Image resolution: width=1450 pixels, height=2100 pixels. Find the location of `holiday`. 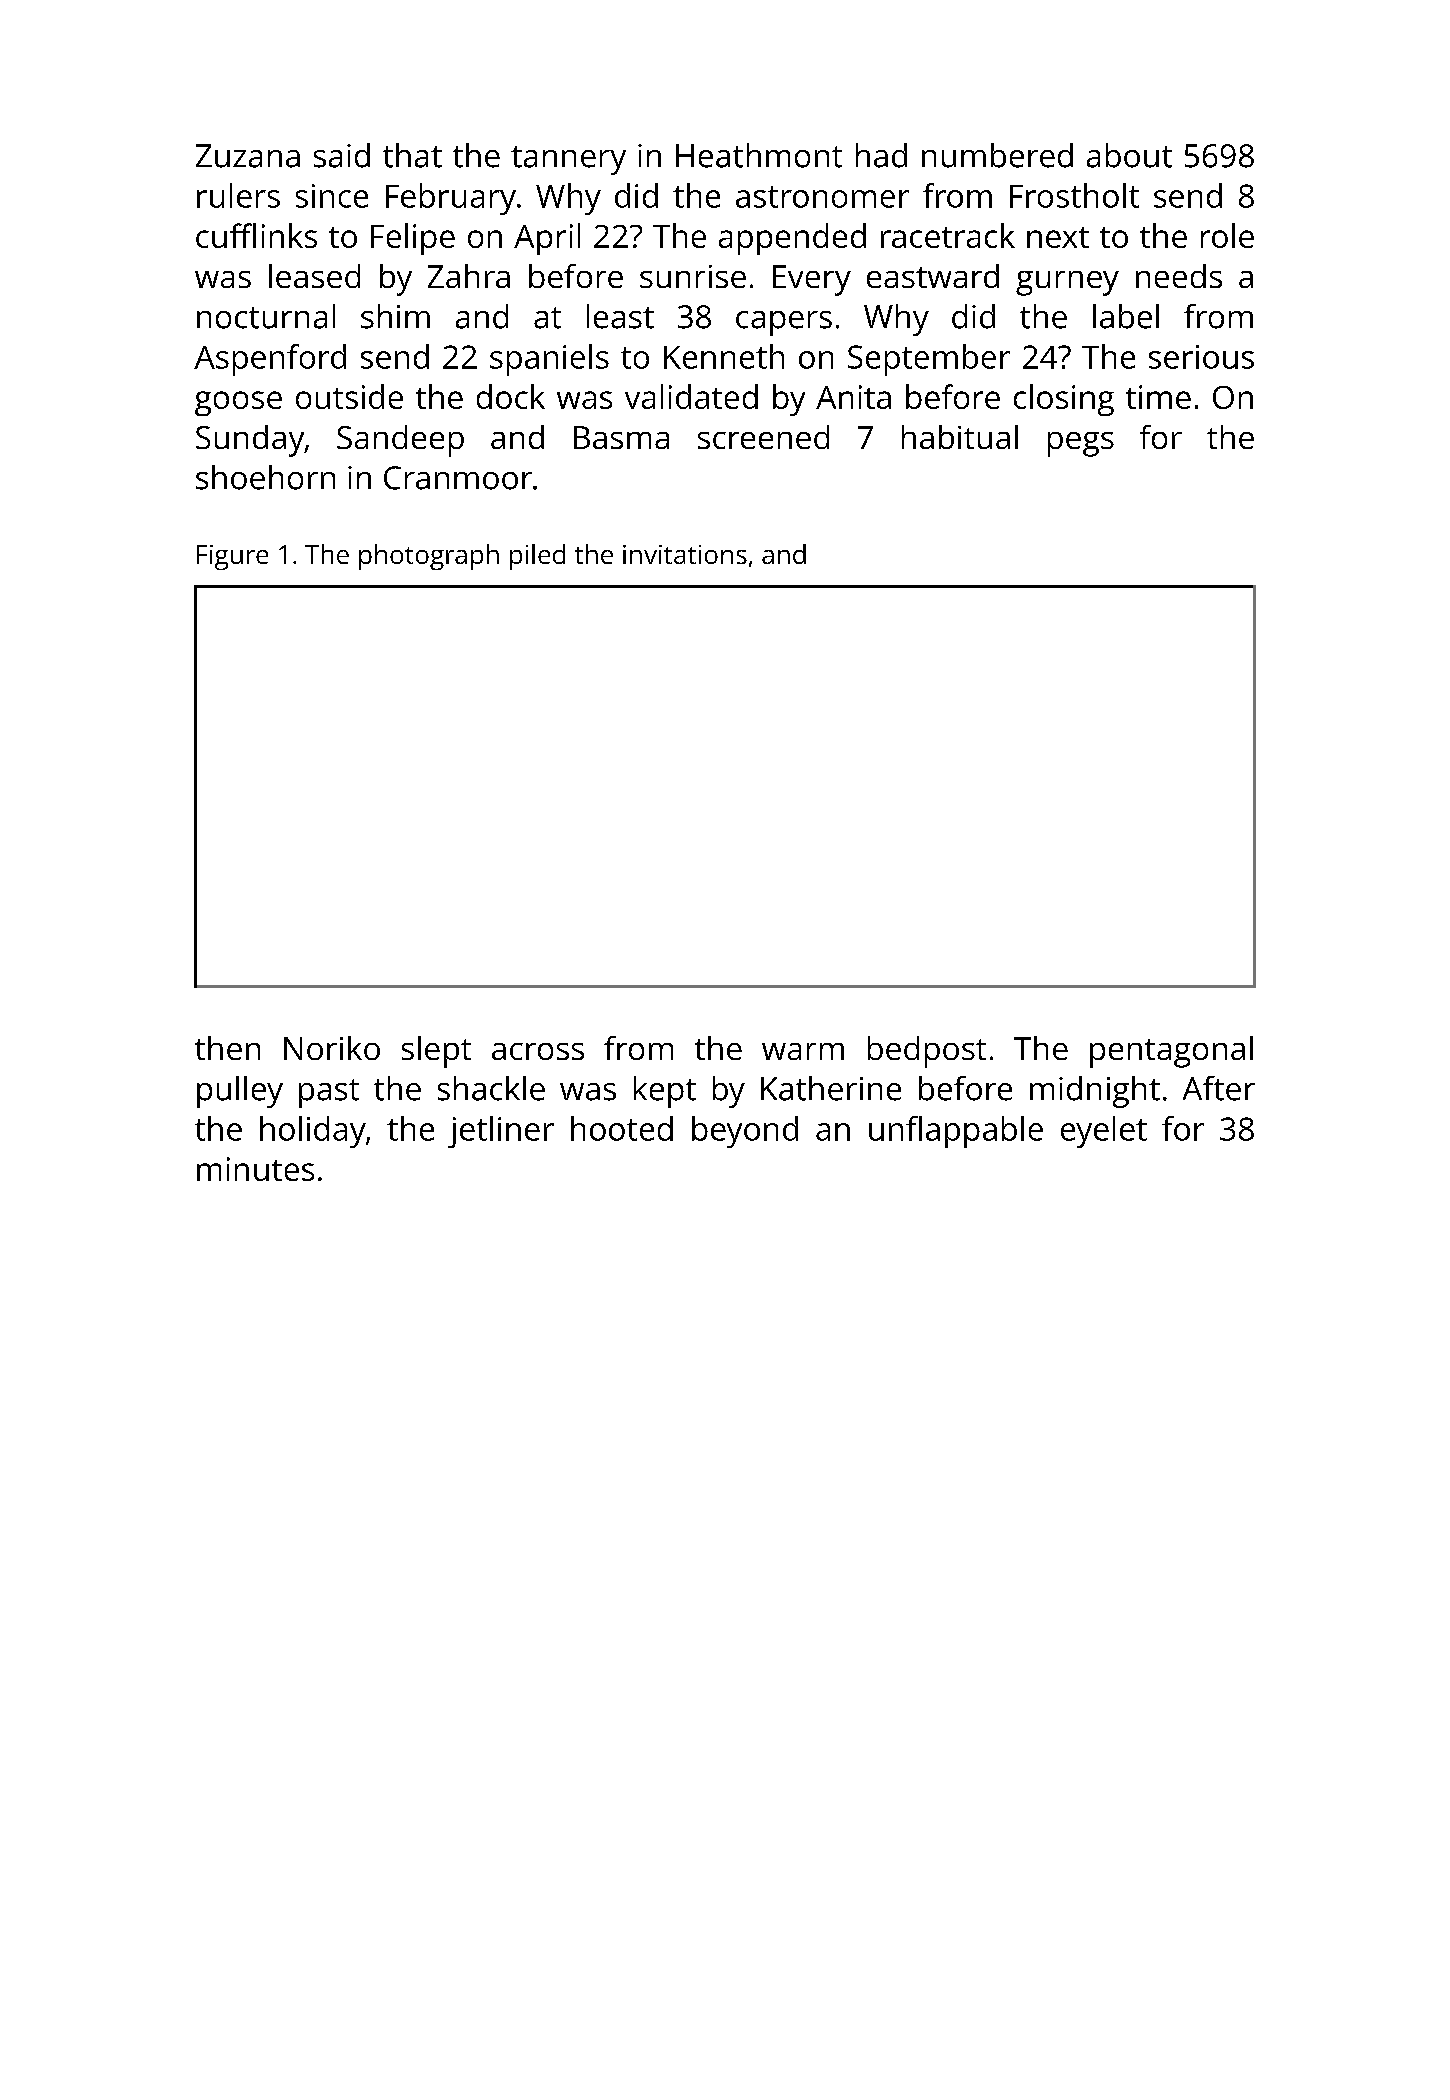

holiday is located at coordinates (313, 1132).
